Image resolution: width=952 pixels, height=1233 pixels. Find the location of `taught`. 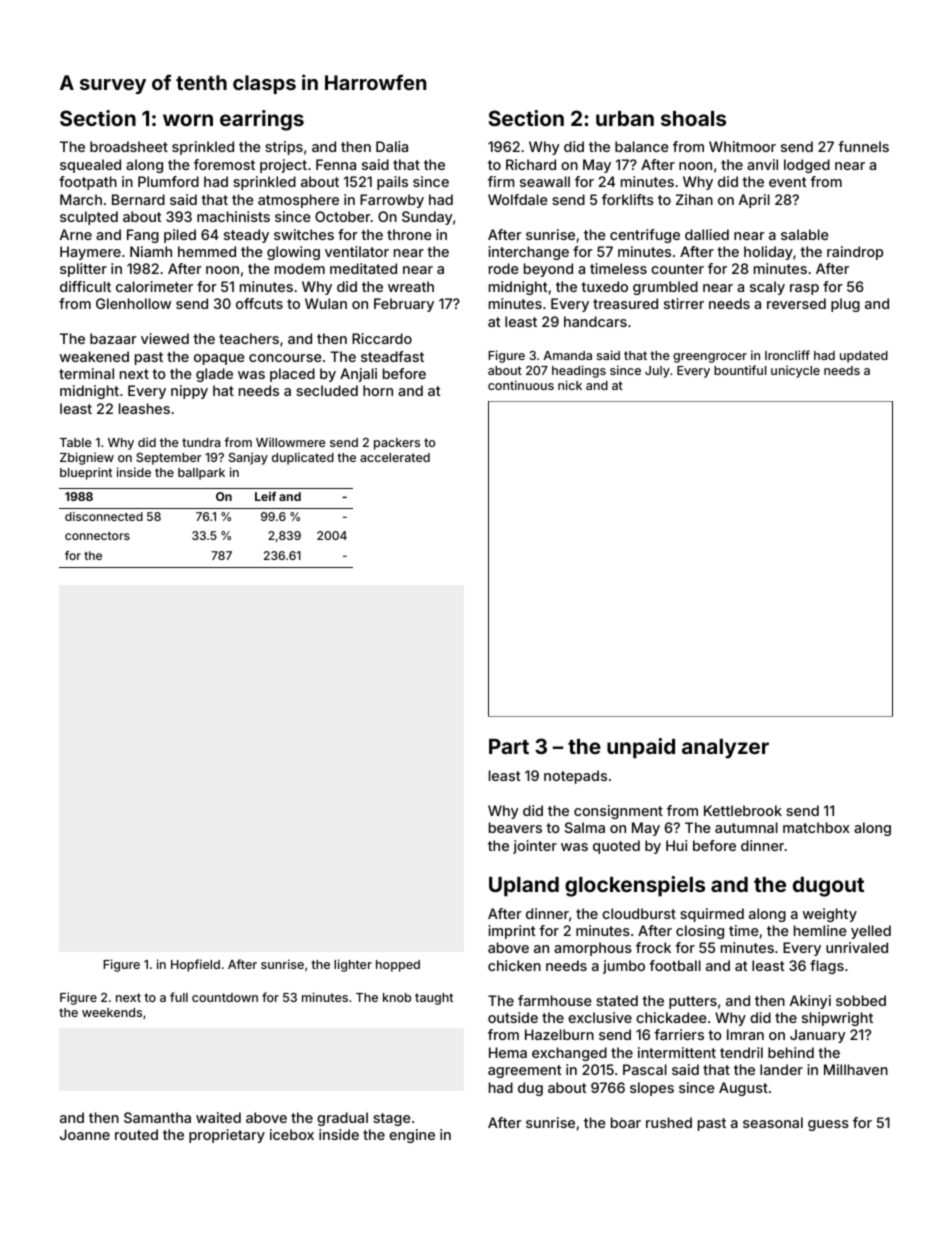

taught is located at coordinates (434, 999).
